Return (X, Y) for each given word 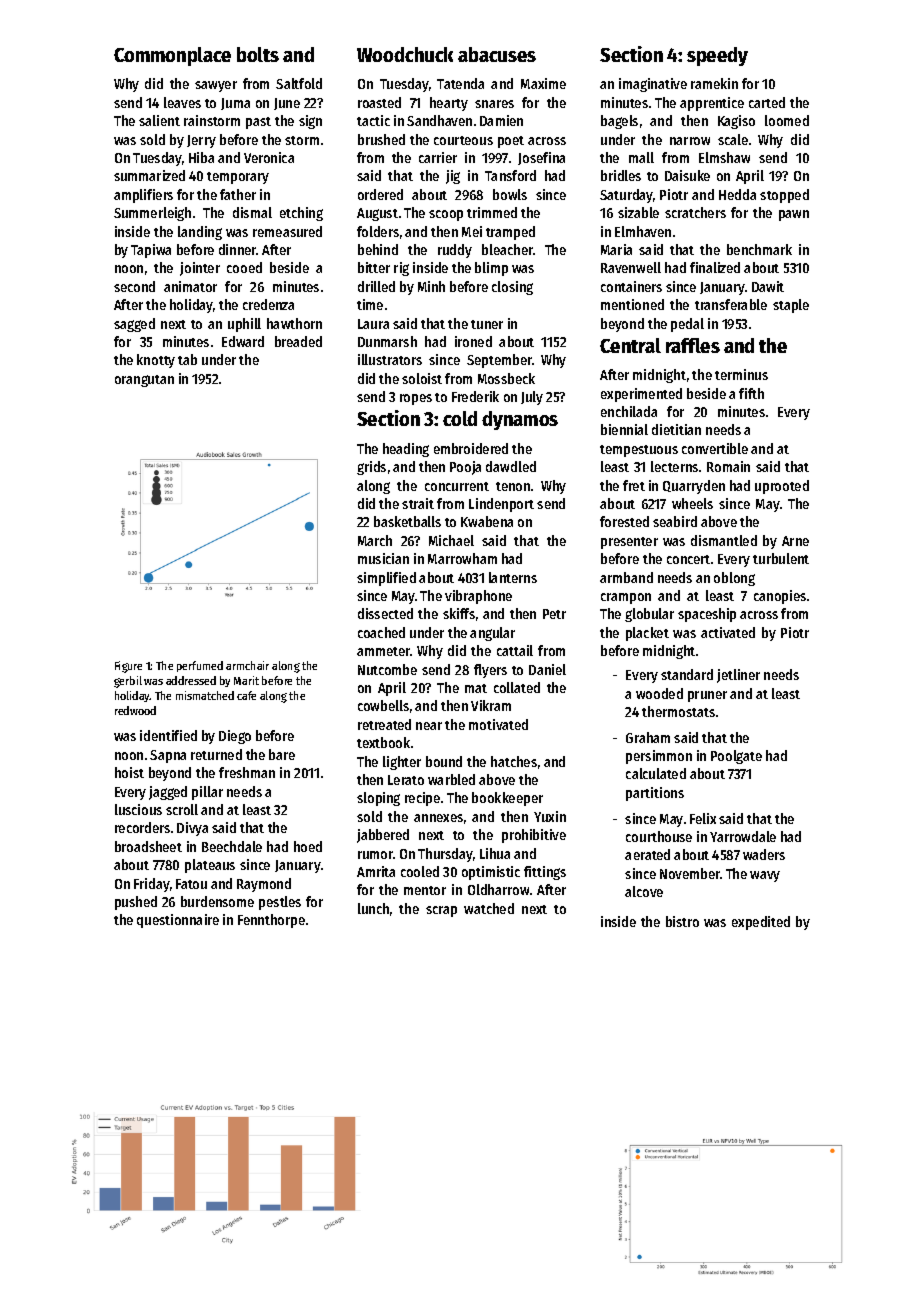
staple (791, 306)
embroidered (471, 448)
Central (630, 345)
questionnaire (178, 921)
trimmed (492, 212)
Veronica (269, 157)
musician (383, 558)
